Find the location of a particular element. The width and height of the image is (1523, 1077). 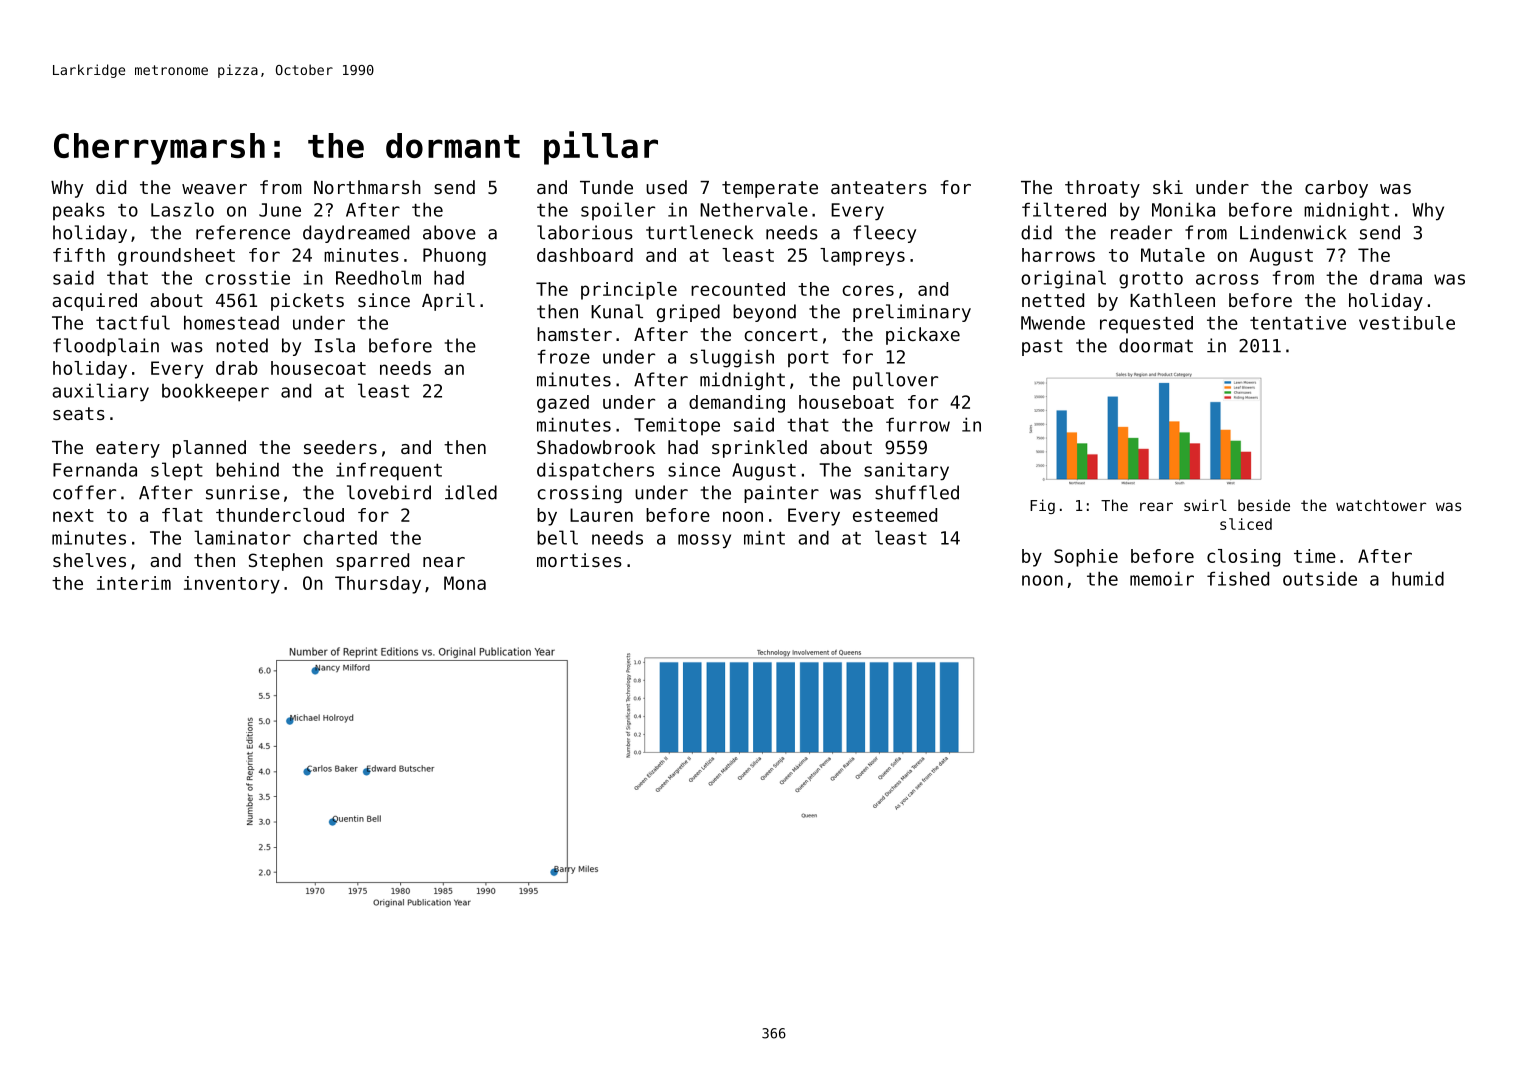

sprinkled is located at coordinates (759, 449).
